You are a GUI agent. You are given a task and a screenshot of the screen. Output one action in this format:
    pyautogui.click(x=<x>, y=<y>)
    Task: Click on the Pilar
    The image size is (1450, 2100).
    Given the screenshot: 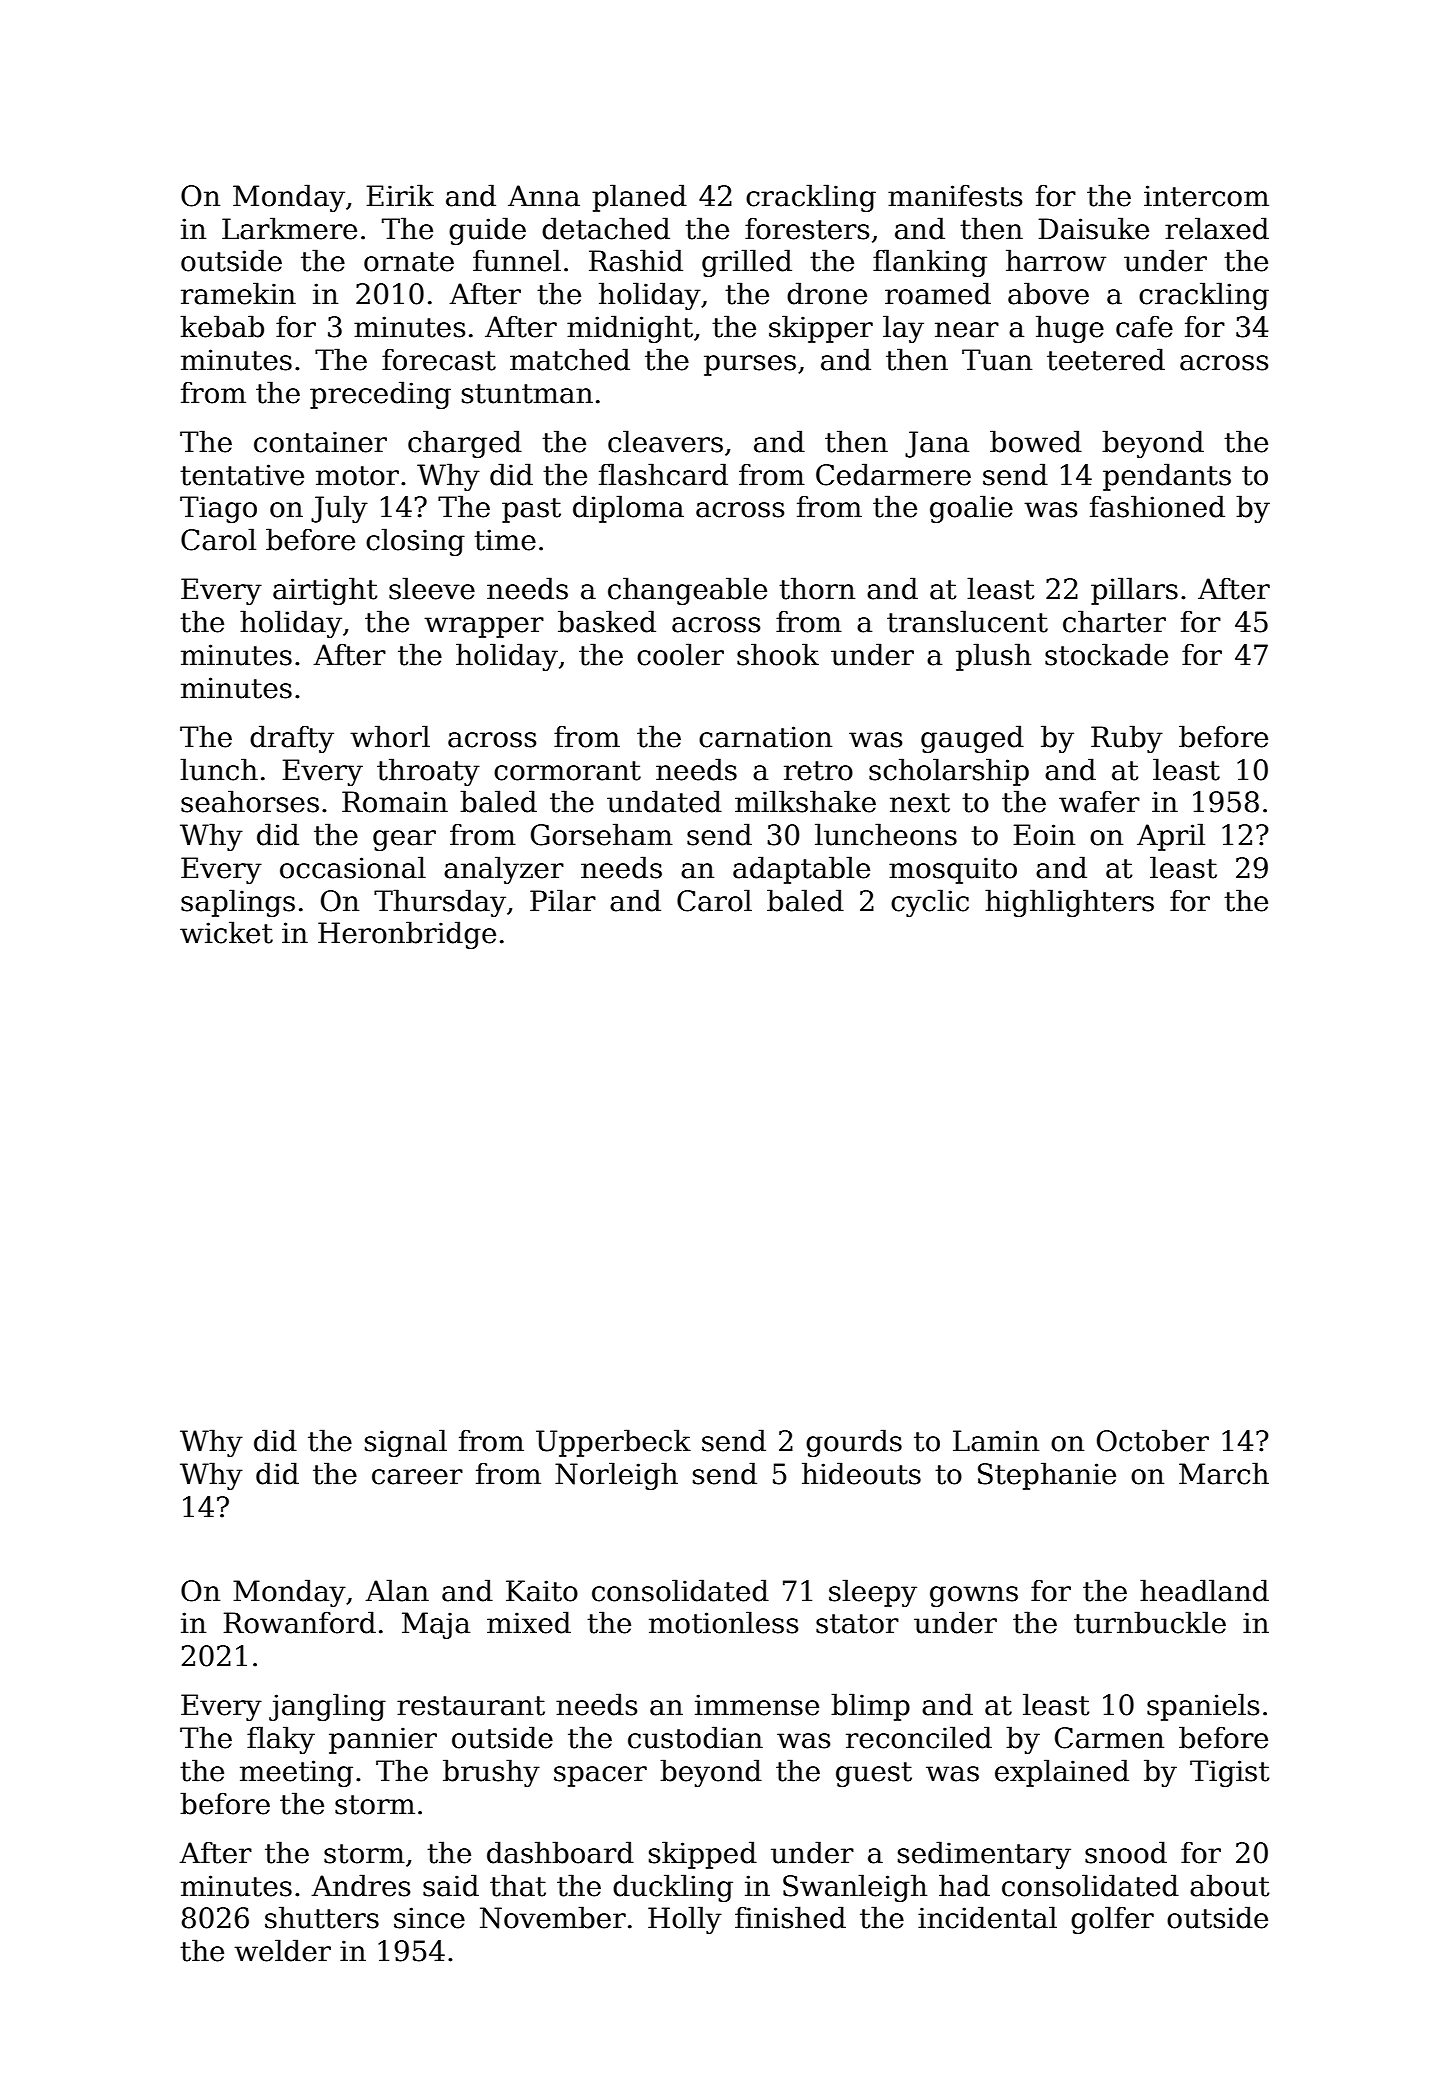 What is the action you would take?
    pyautogui.click(x=563, y=900)
